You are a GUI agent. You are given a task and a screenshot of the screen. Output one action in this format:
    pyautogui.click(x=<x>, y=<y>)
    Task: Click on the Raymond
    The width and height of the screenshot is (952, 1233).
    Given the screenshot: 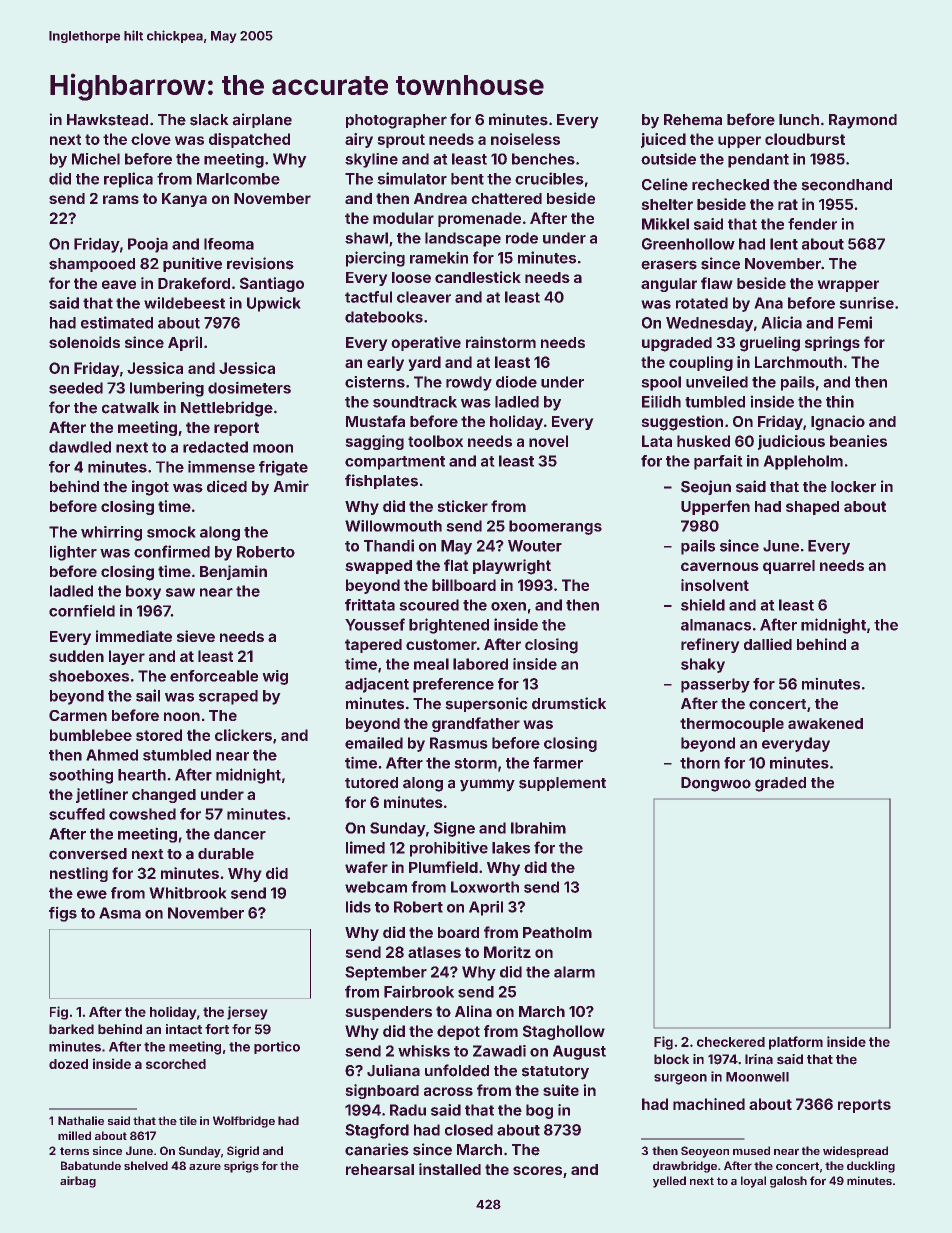 What is the action you would take?
    pyautogui.click(x=863, y=121)
